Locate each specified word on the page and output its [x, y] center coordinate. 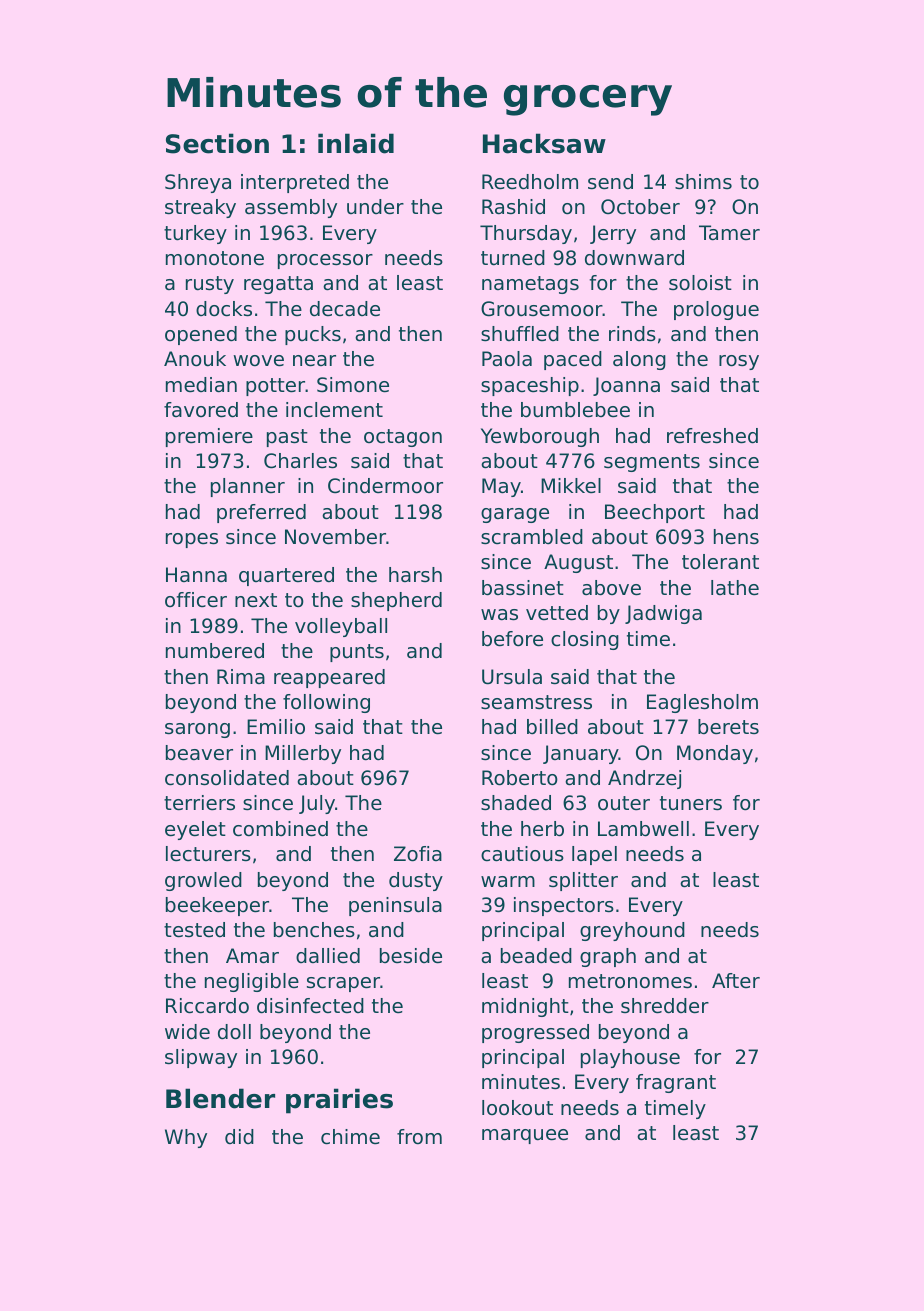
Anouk [195, 359]
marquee [525, 1136]
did [239, 1137]
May [501, 487]
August [578, 563]
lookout [517, 1108]
